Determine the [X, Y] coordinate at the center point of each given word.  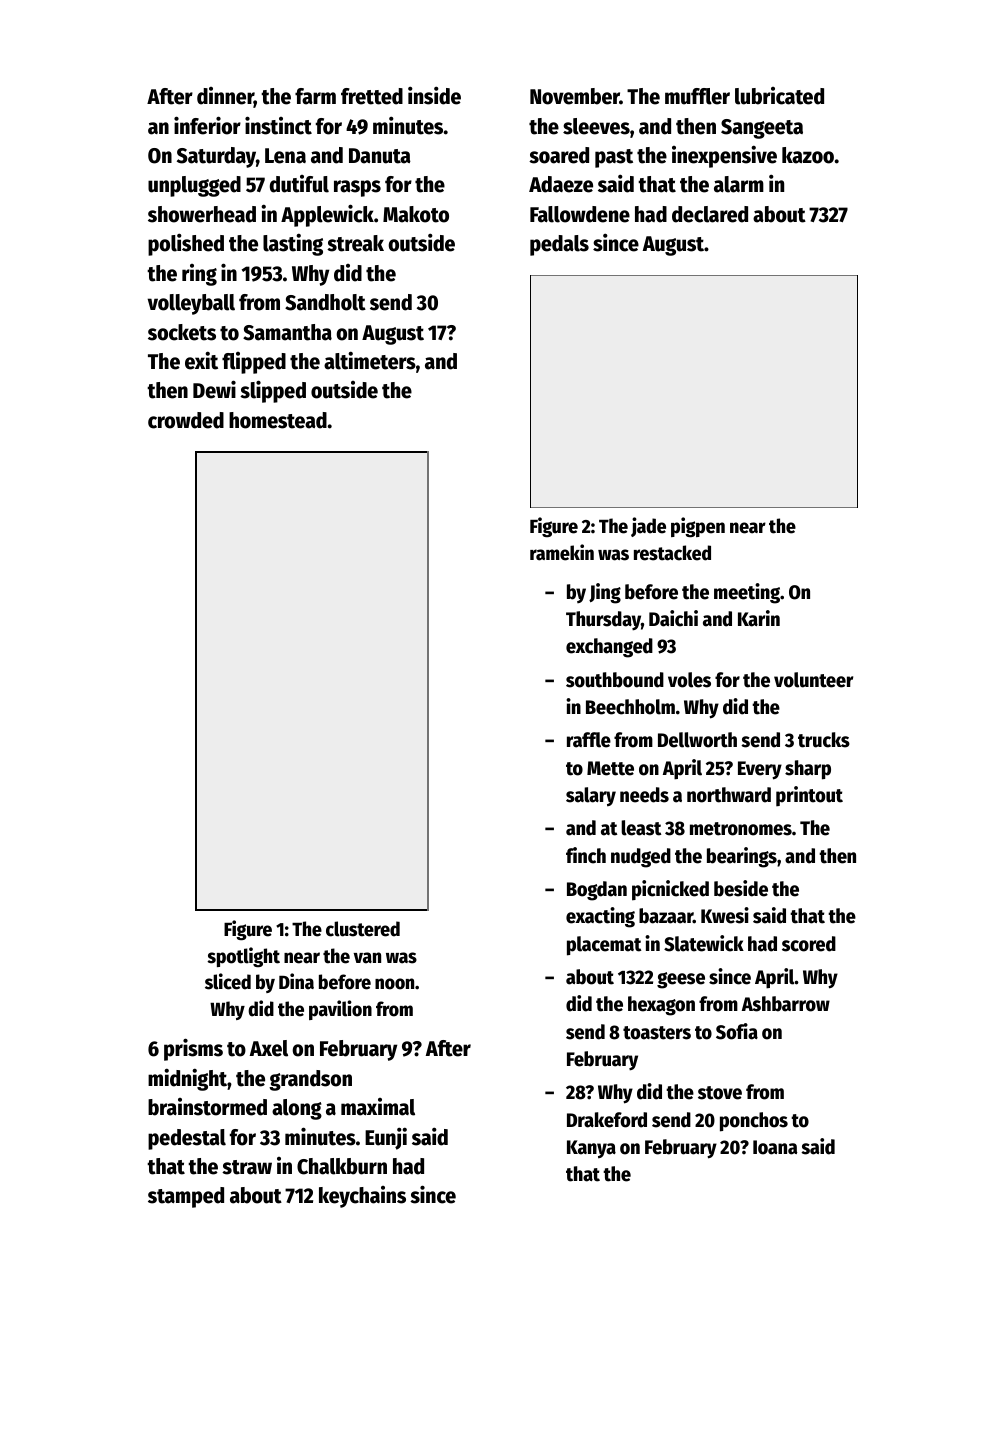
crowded [186, 420]
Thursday [603, 621]
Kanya [591, 1149]
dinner [225, 97]
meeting [747, 593]
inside [434, 95]
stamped [186, 1197]
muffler [697, 96]
